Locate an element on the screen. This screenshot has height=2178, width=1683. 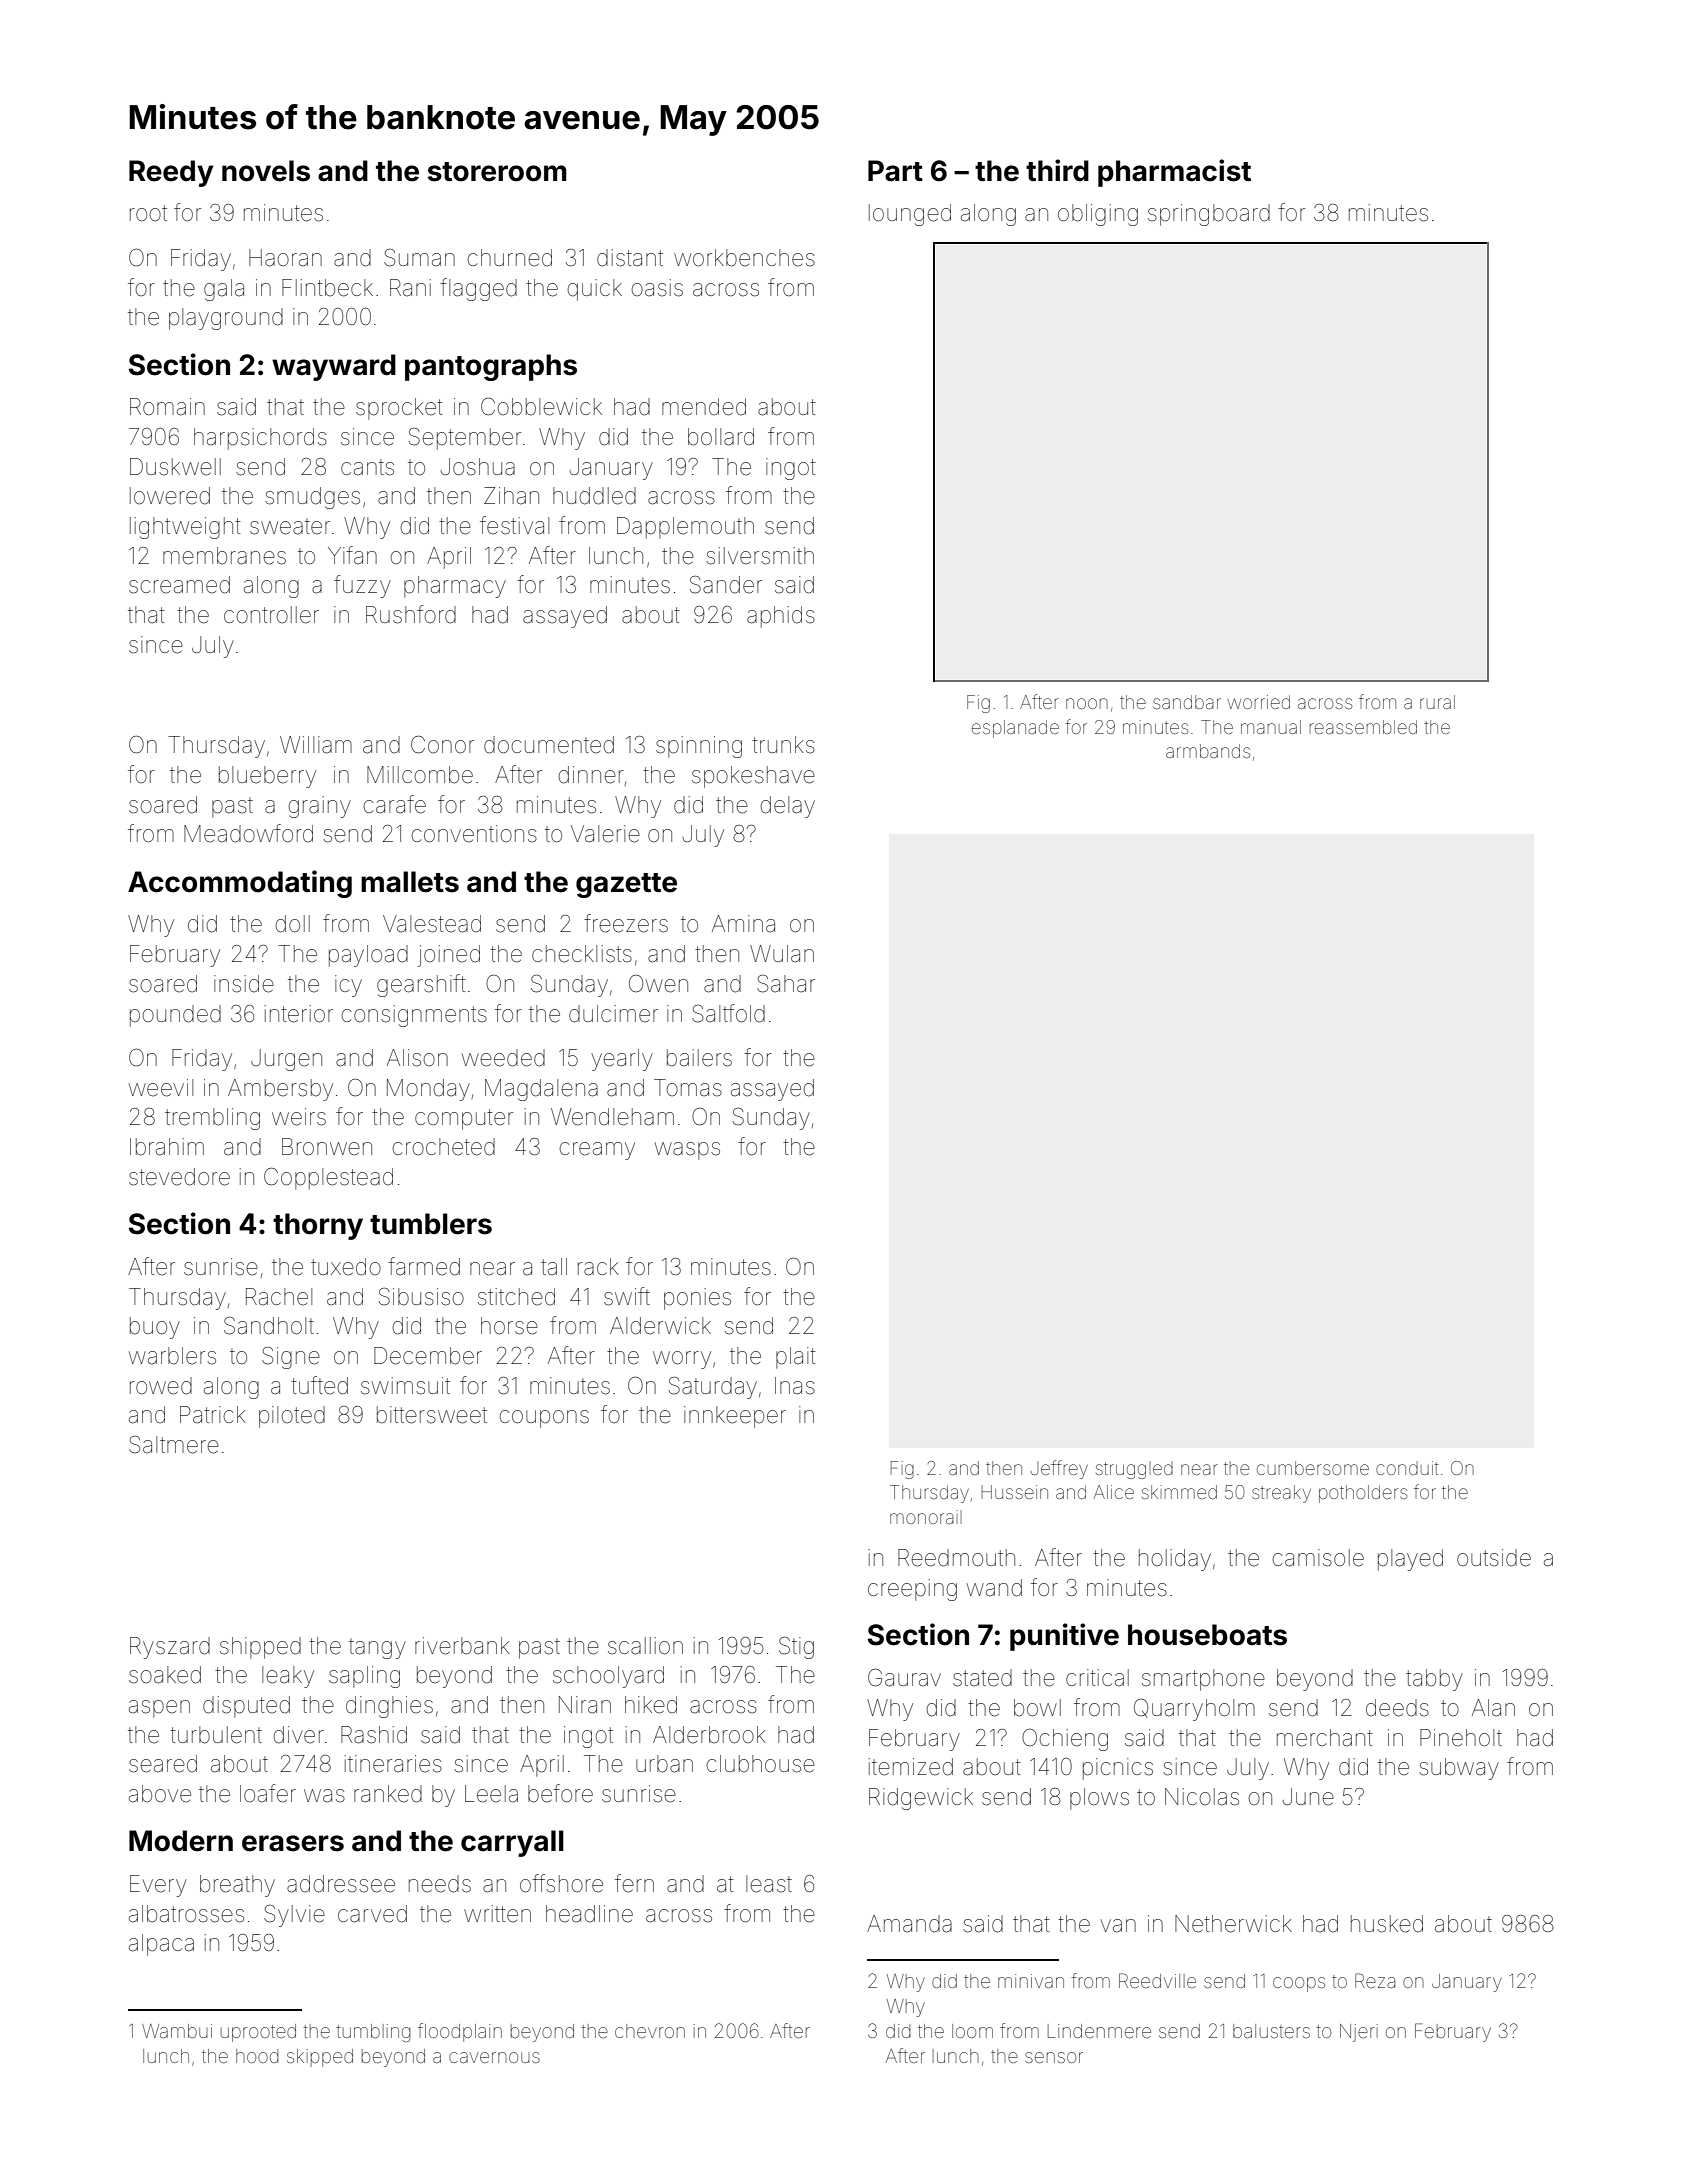
outside is located at coordinates (1494, 1558).
